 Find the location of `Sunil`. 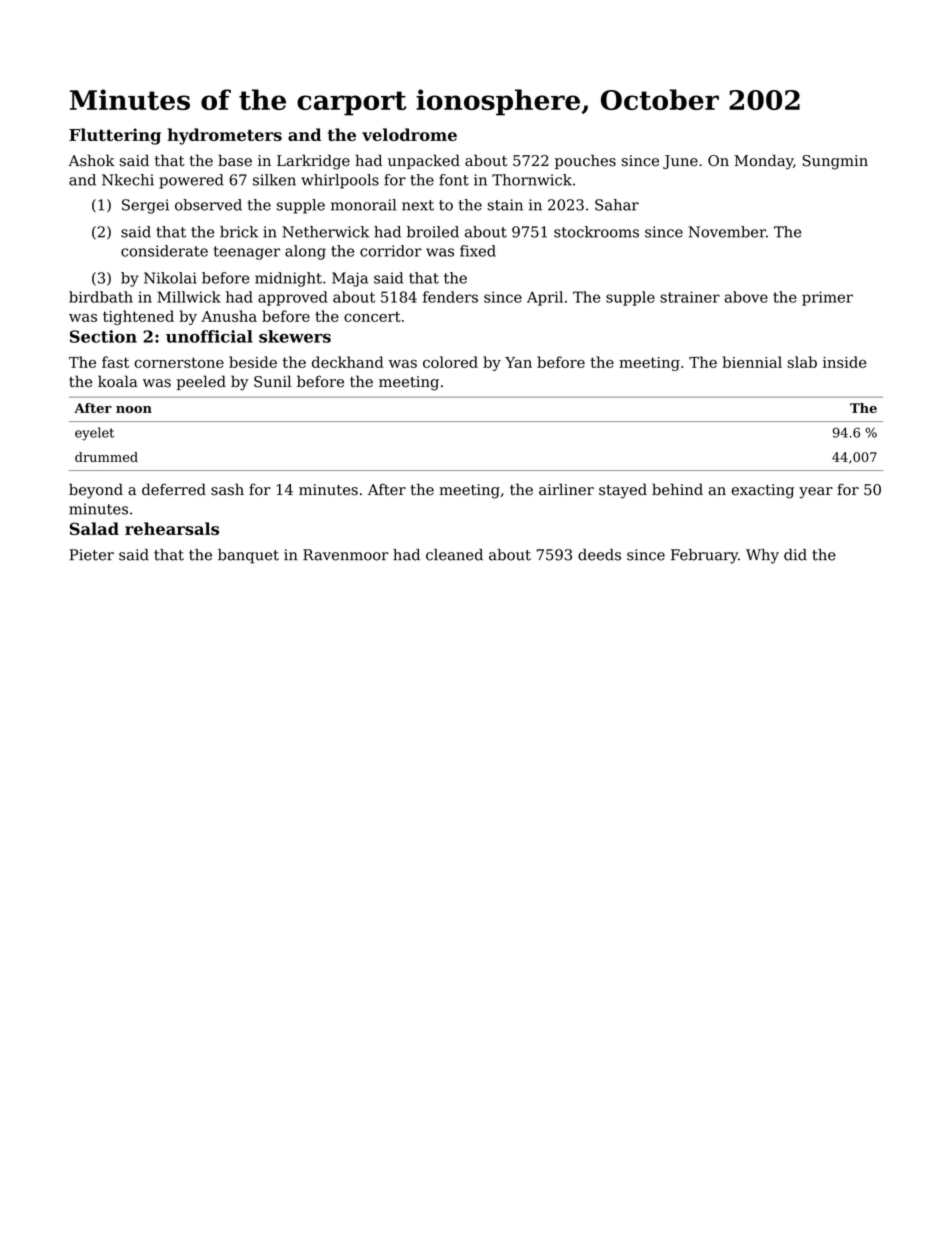

Sunil is located at coordinates (272, 381).
